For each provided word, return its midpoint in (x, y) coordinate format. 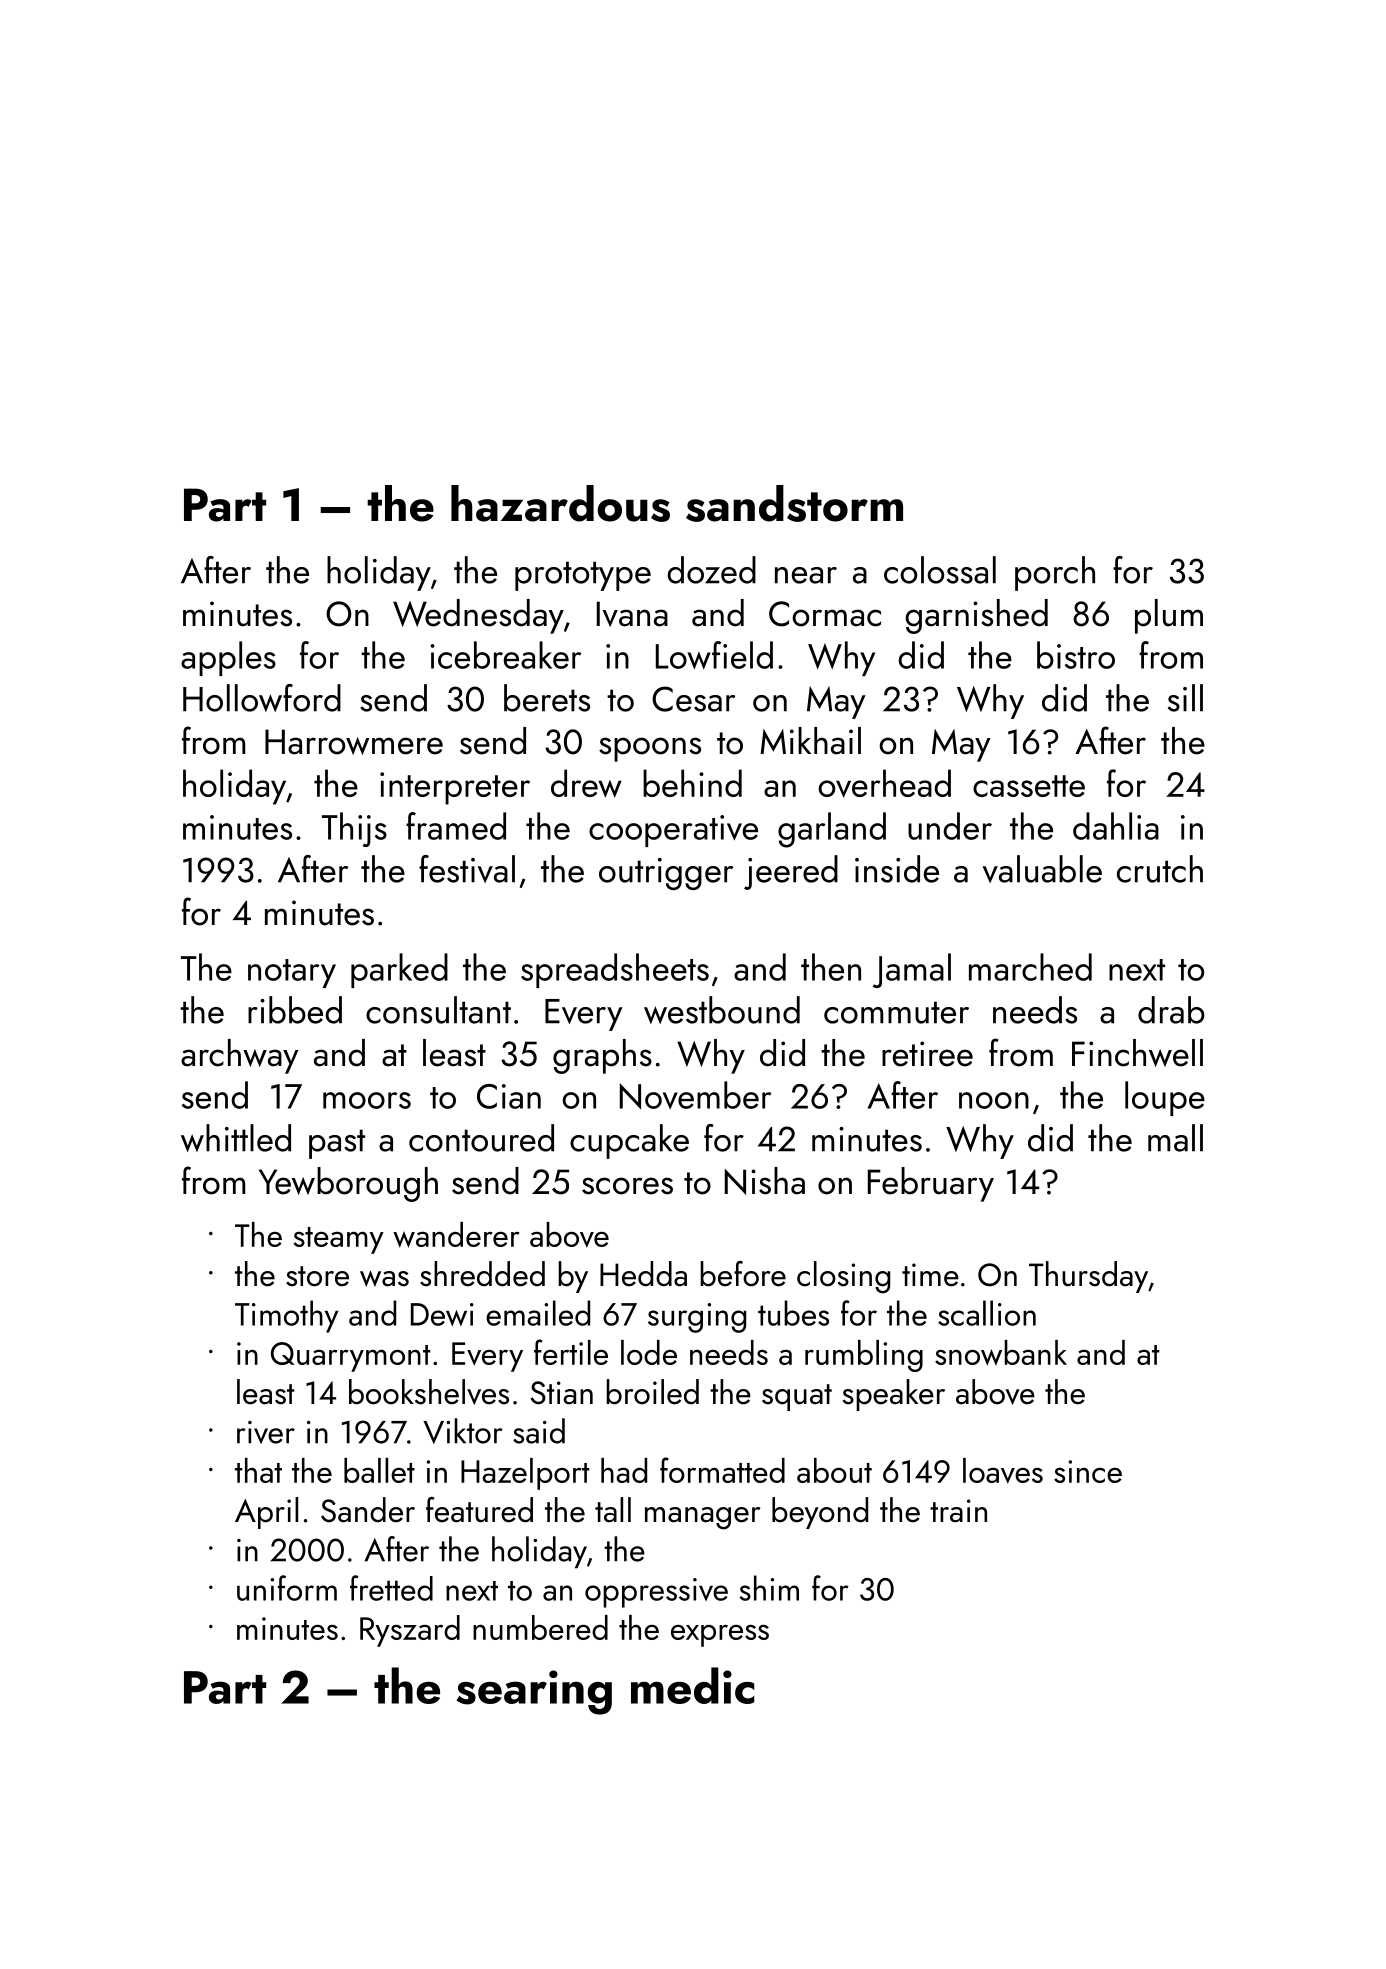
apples (228, 658)
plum (1169, 616)
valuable (1042, 869)
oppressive (656, 1593)
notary (292, 973)
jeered (791, 872)
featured (479, 1510)
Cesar (693, 699)
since (1088, 1471)
